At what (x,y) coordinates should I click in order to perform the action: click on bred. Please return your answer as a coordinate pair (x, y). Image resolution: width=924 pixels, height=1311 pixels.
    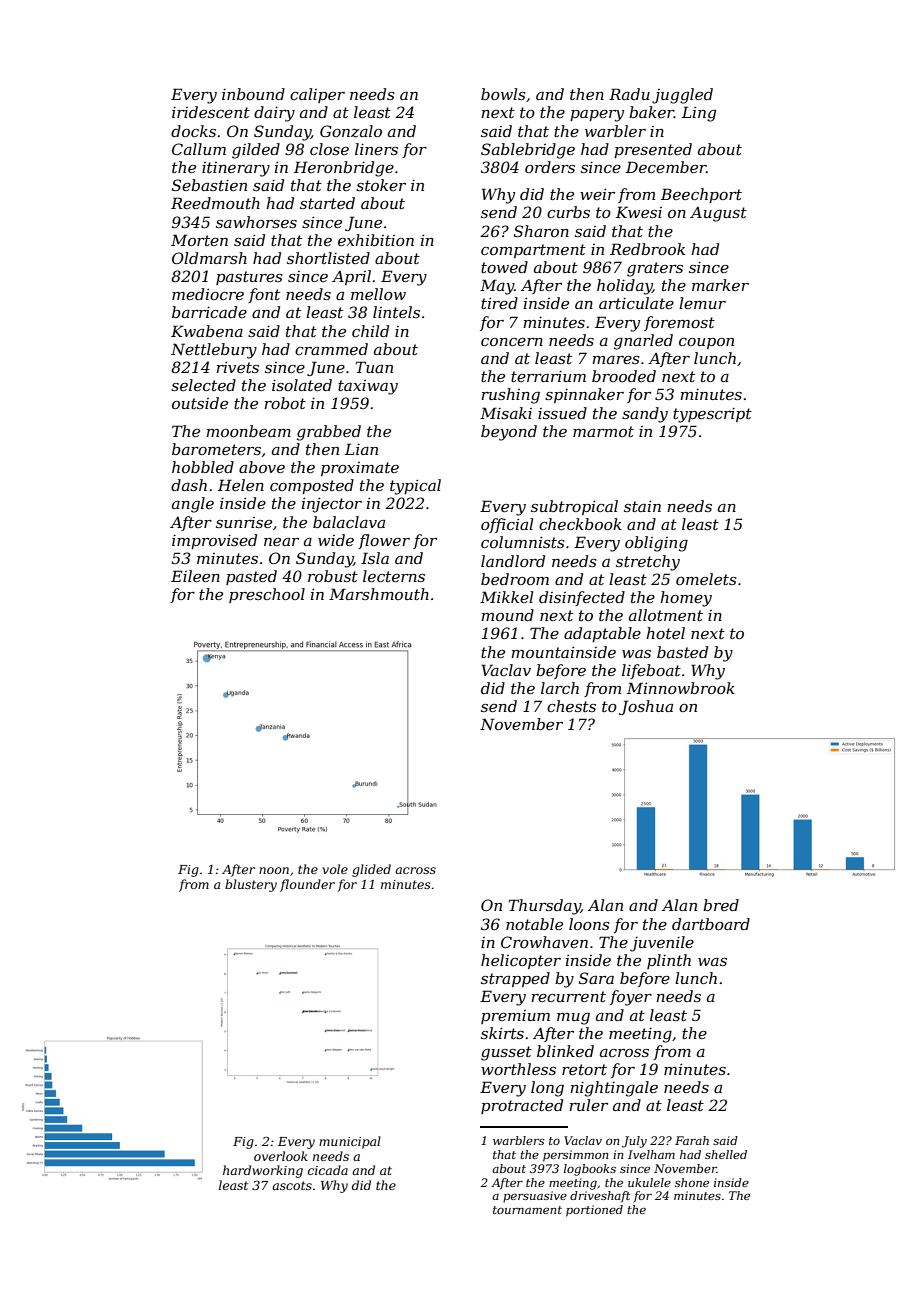
    Looking at the image, I should click on (721, 905).
